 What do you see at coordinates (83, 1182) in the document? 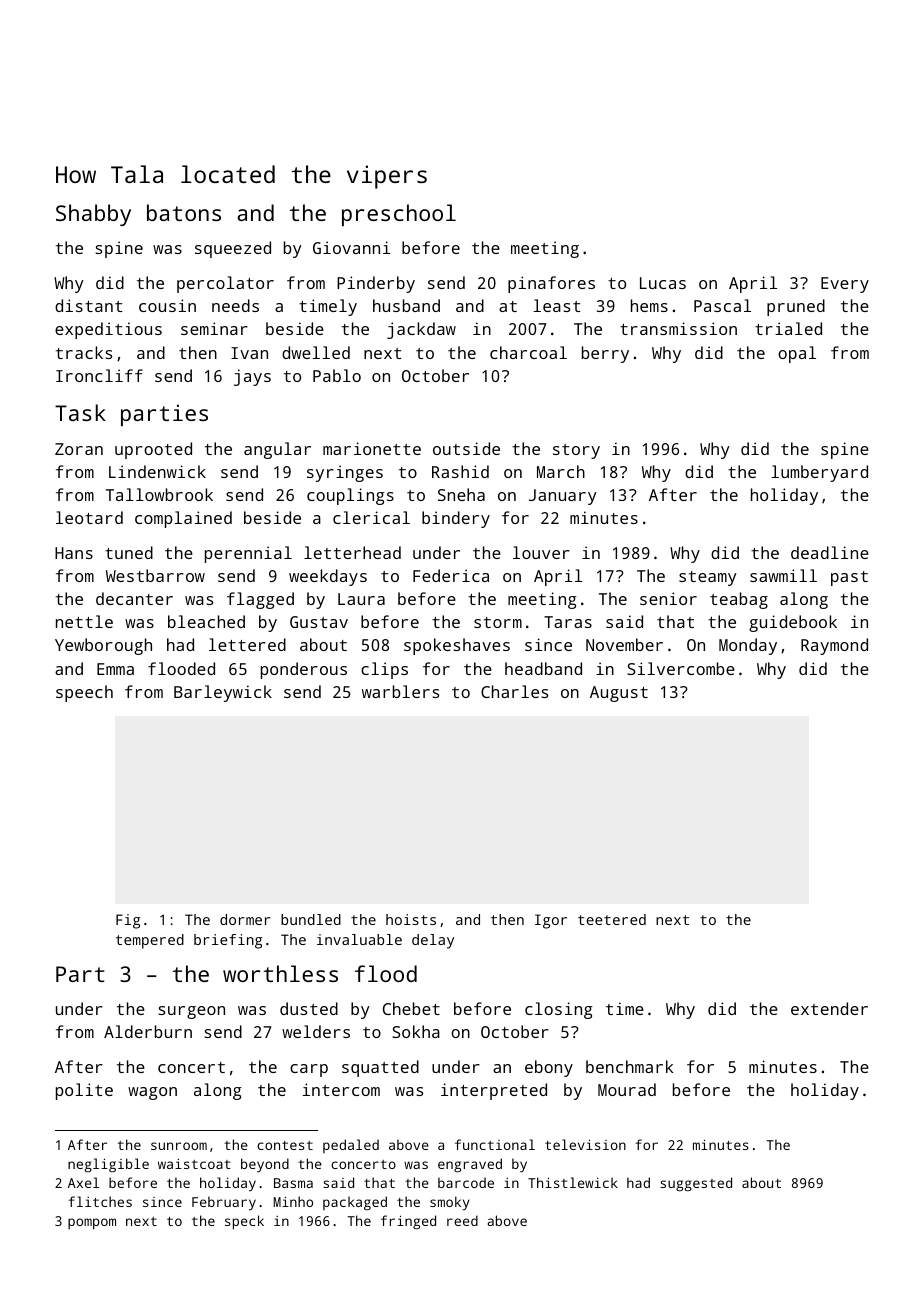
I see `Axel` at bounding box center [83, 1182].
